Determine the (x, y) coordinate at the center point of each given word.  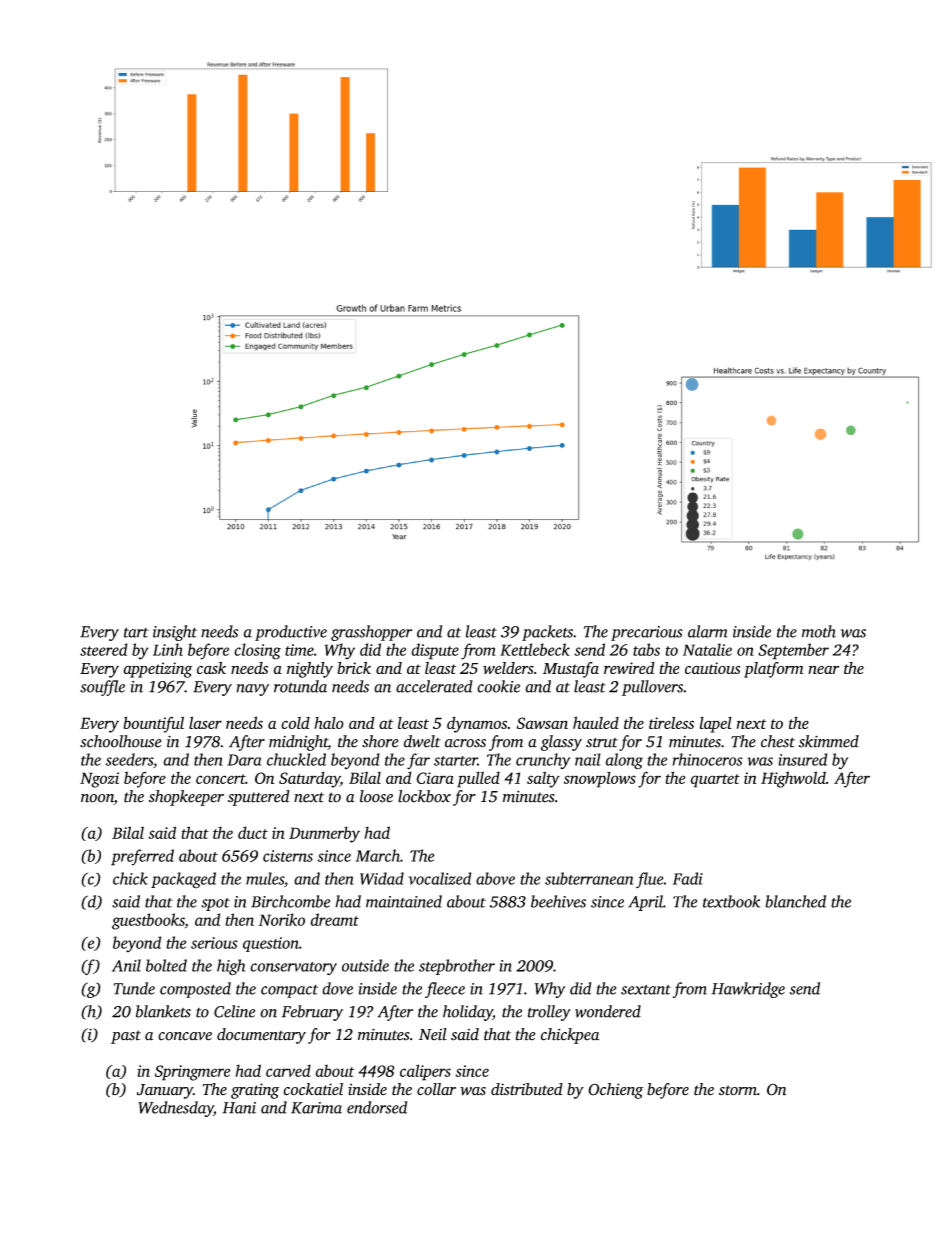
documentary (261, 1036)
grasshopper (371, 633)
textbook (731, 901)
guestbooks (148, 921)
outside (365, 965)
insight (175, 633)
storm (738, 1090)
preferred (142, 857)
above (495, 878)
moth (819, 631)
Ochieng (615, 1091)
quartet (715, 781)
